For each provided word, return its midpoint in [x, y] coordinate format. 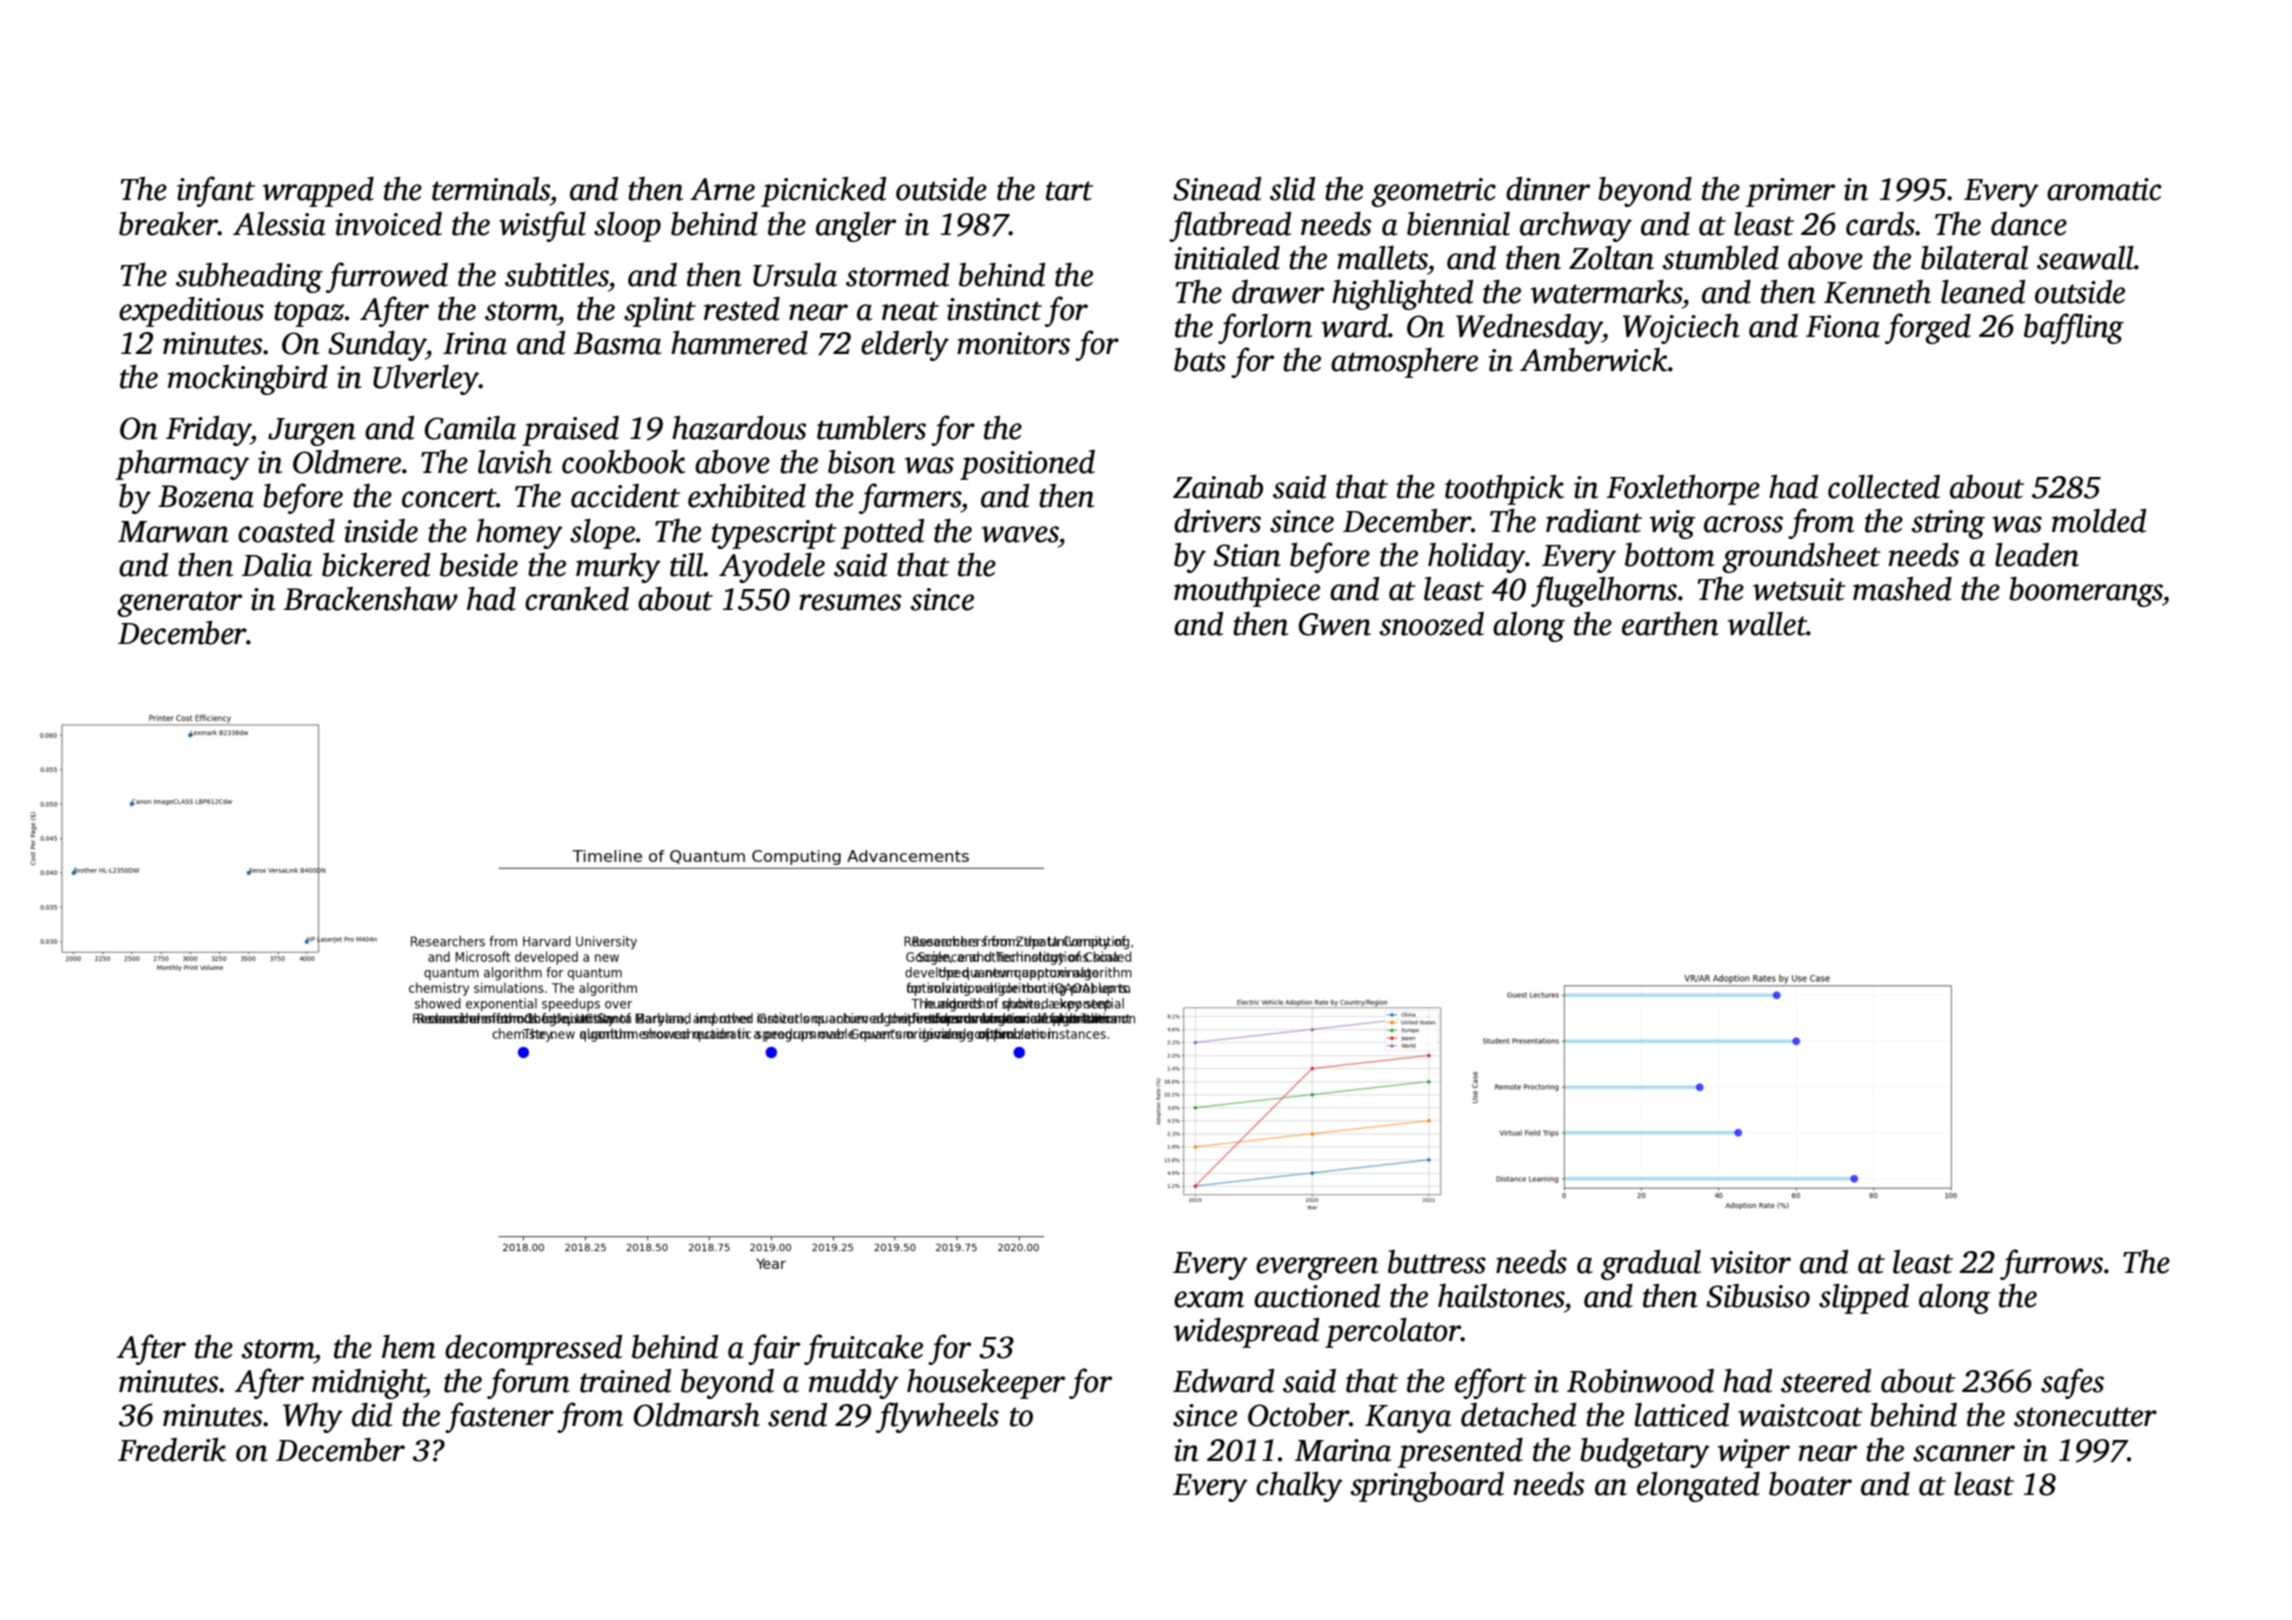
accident [625, 496]
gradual [1651, 1265]
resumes [850, 602]
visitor [1750, 1262]
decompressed [533, 1350]
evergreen [1317, 1268]
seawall [2085, 258]
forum [528, 1383]
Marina [1343, 1450]
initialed [1227, 258]
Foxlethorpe [1683, 490]
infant [216, 191]
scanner [1964, 1453]
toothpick [1504, 490]
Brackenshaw [371, 599]
